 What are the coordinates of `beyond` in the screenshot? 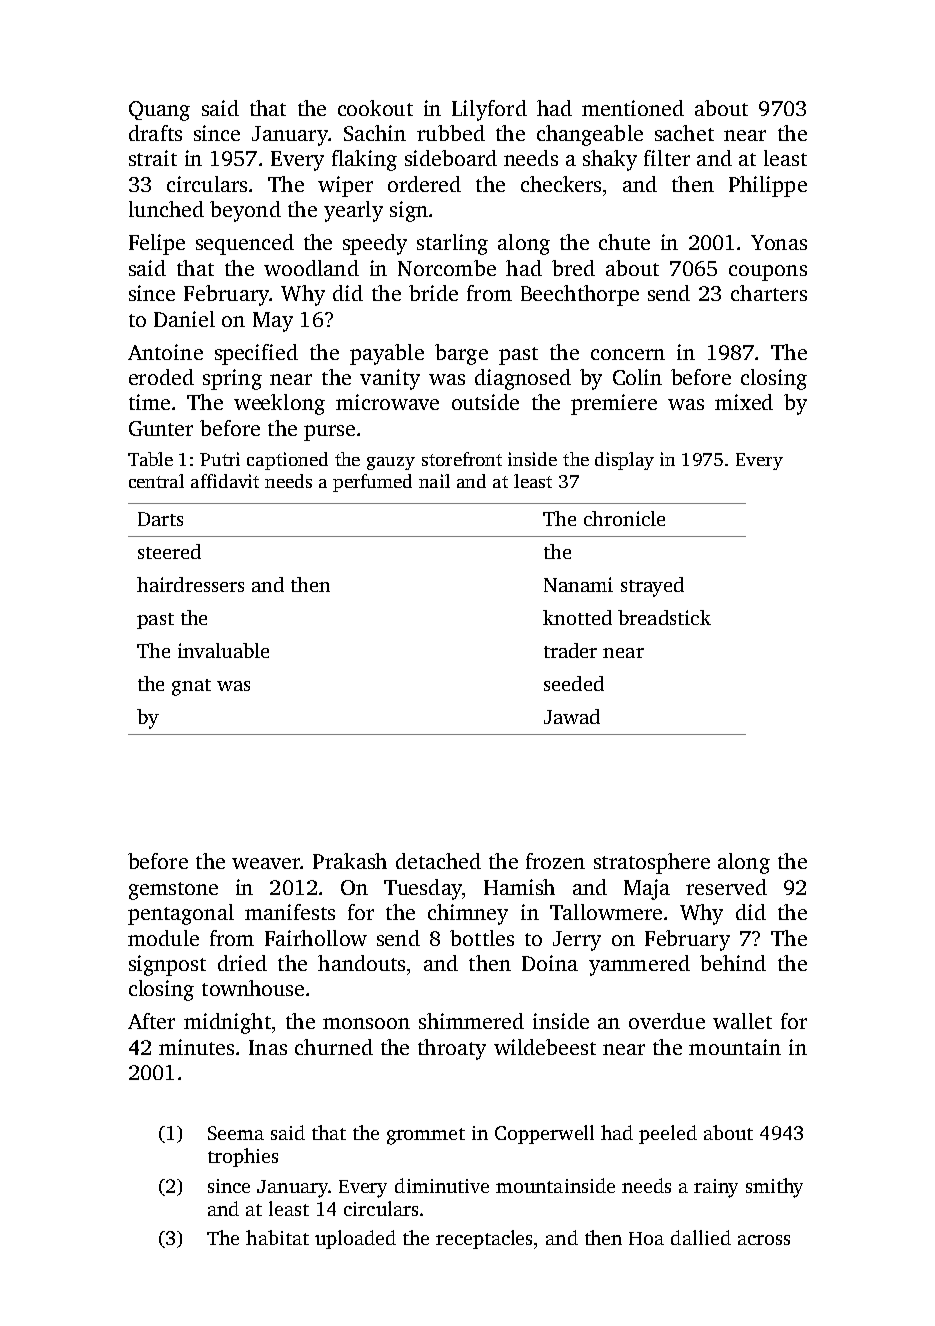 It's located at (245, 211).
